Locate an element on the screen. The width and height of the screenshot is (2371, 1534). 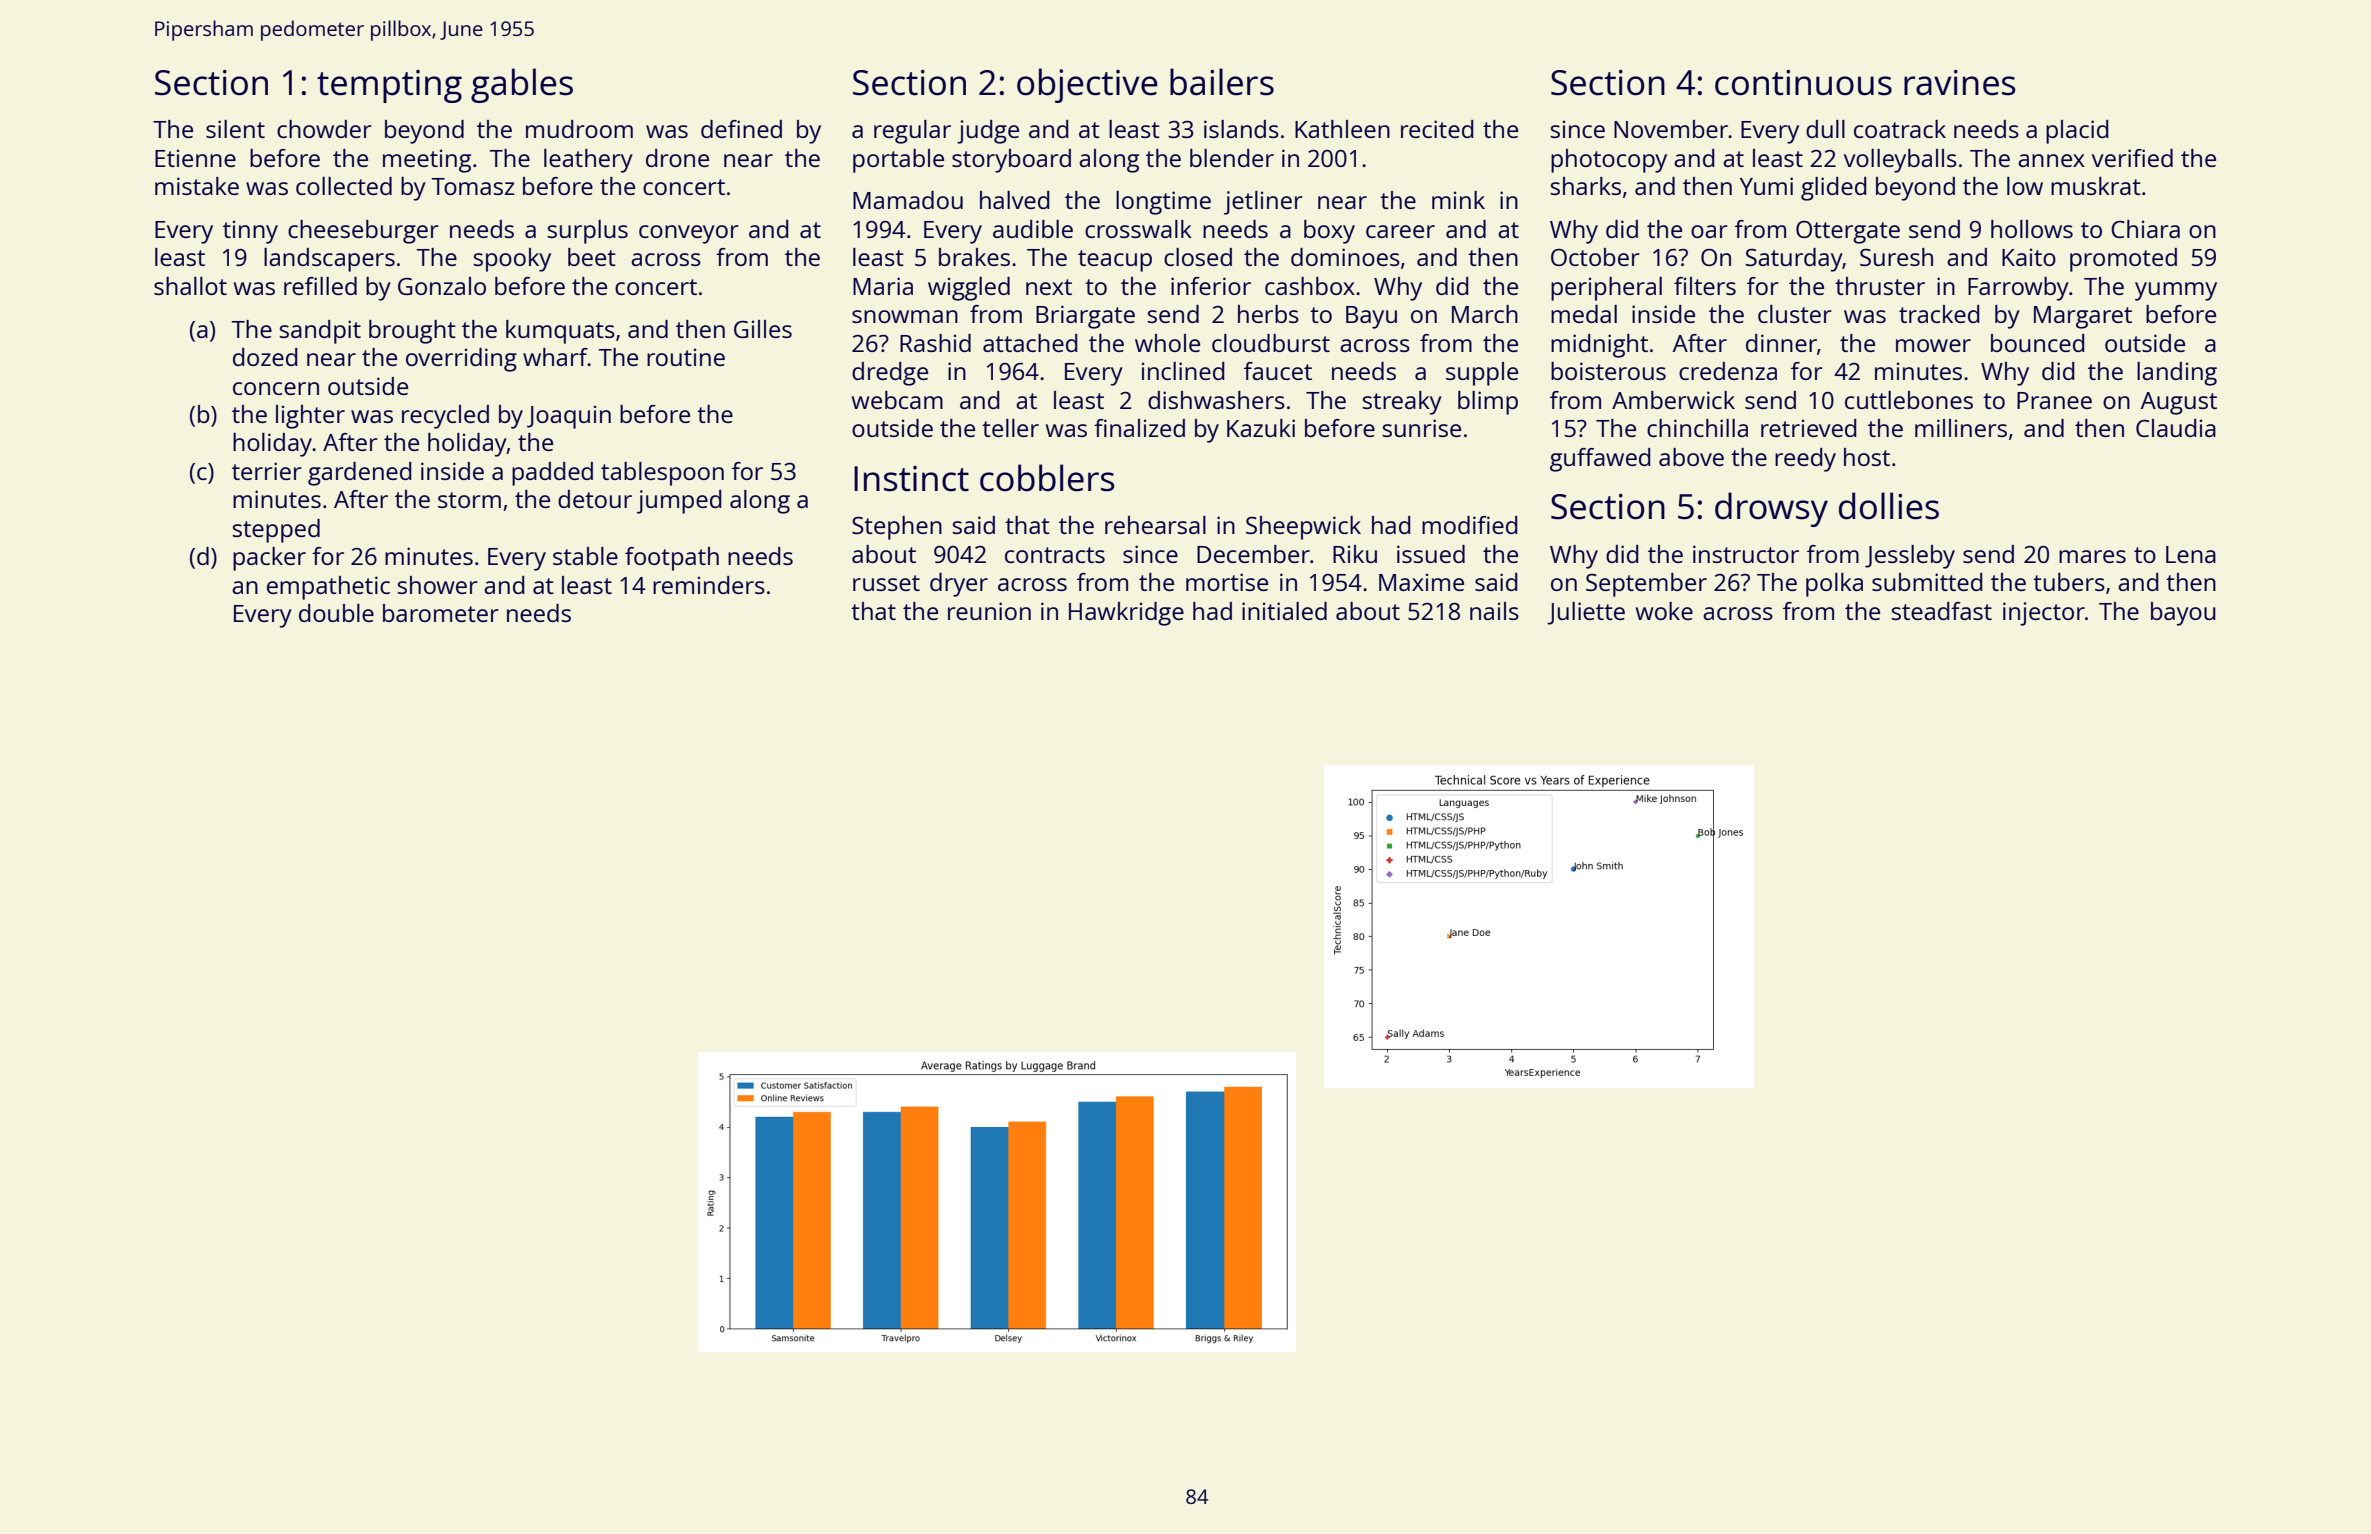
initialed is located at coordinates (1284, 611).
